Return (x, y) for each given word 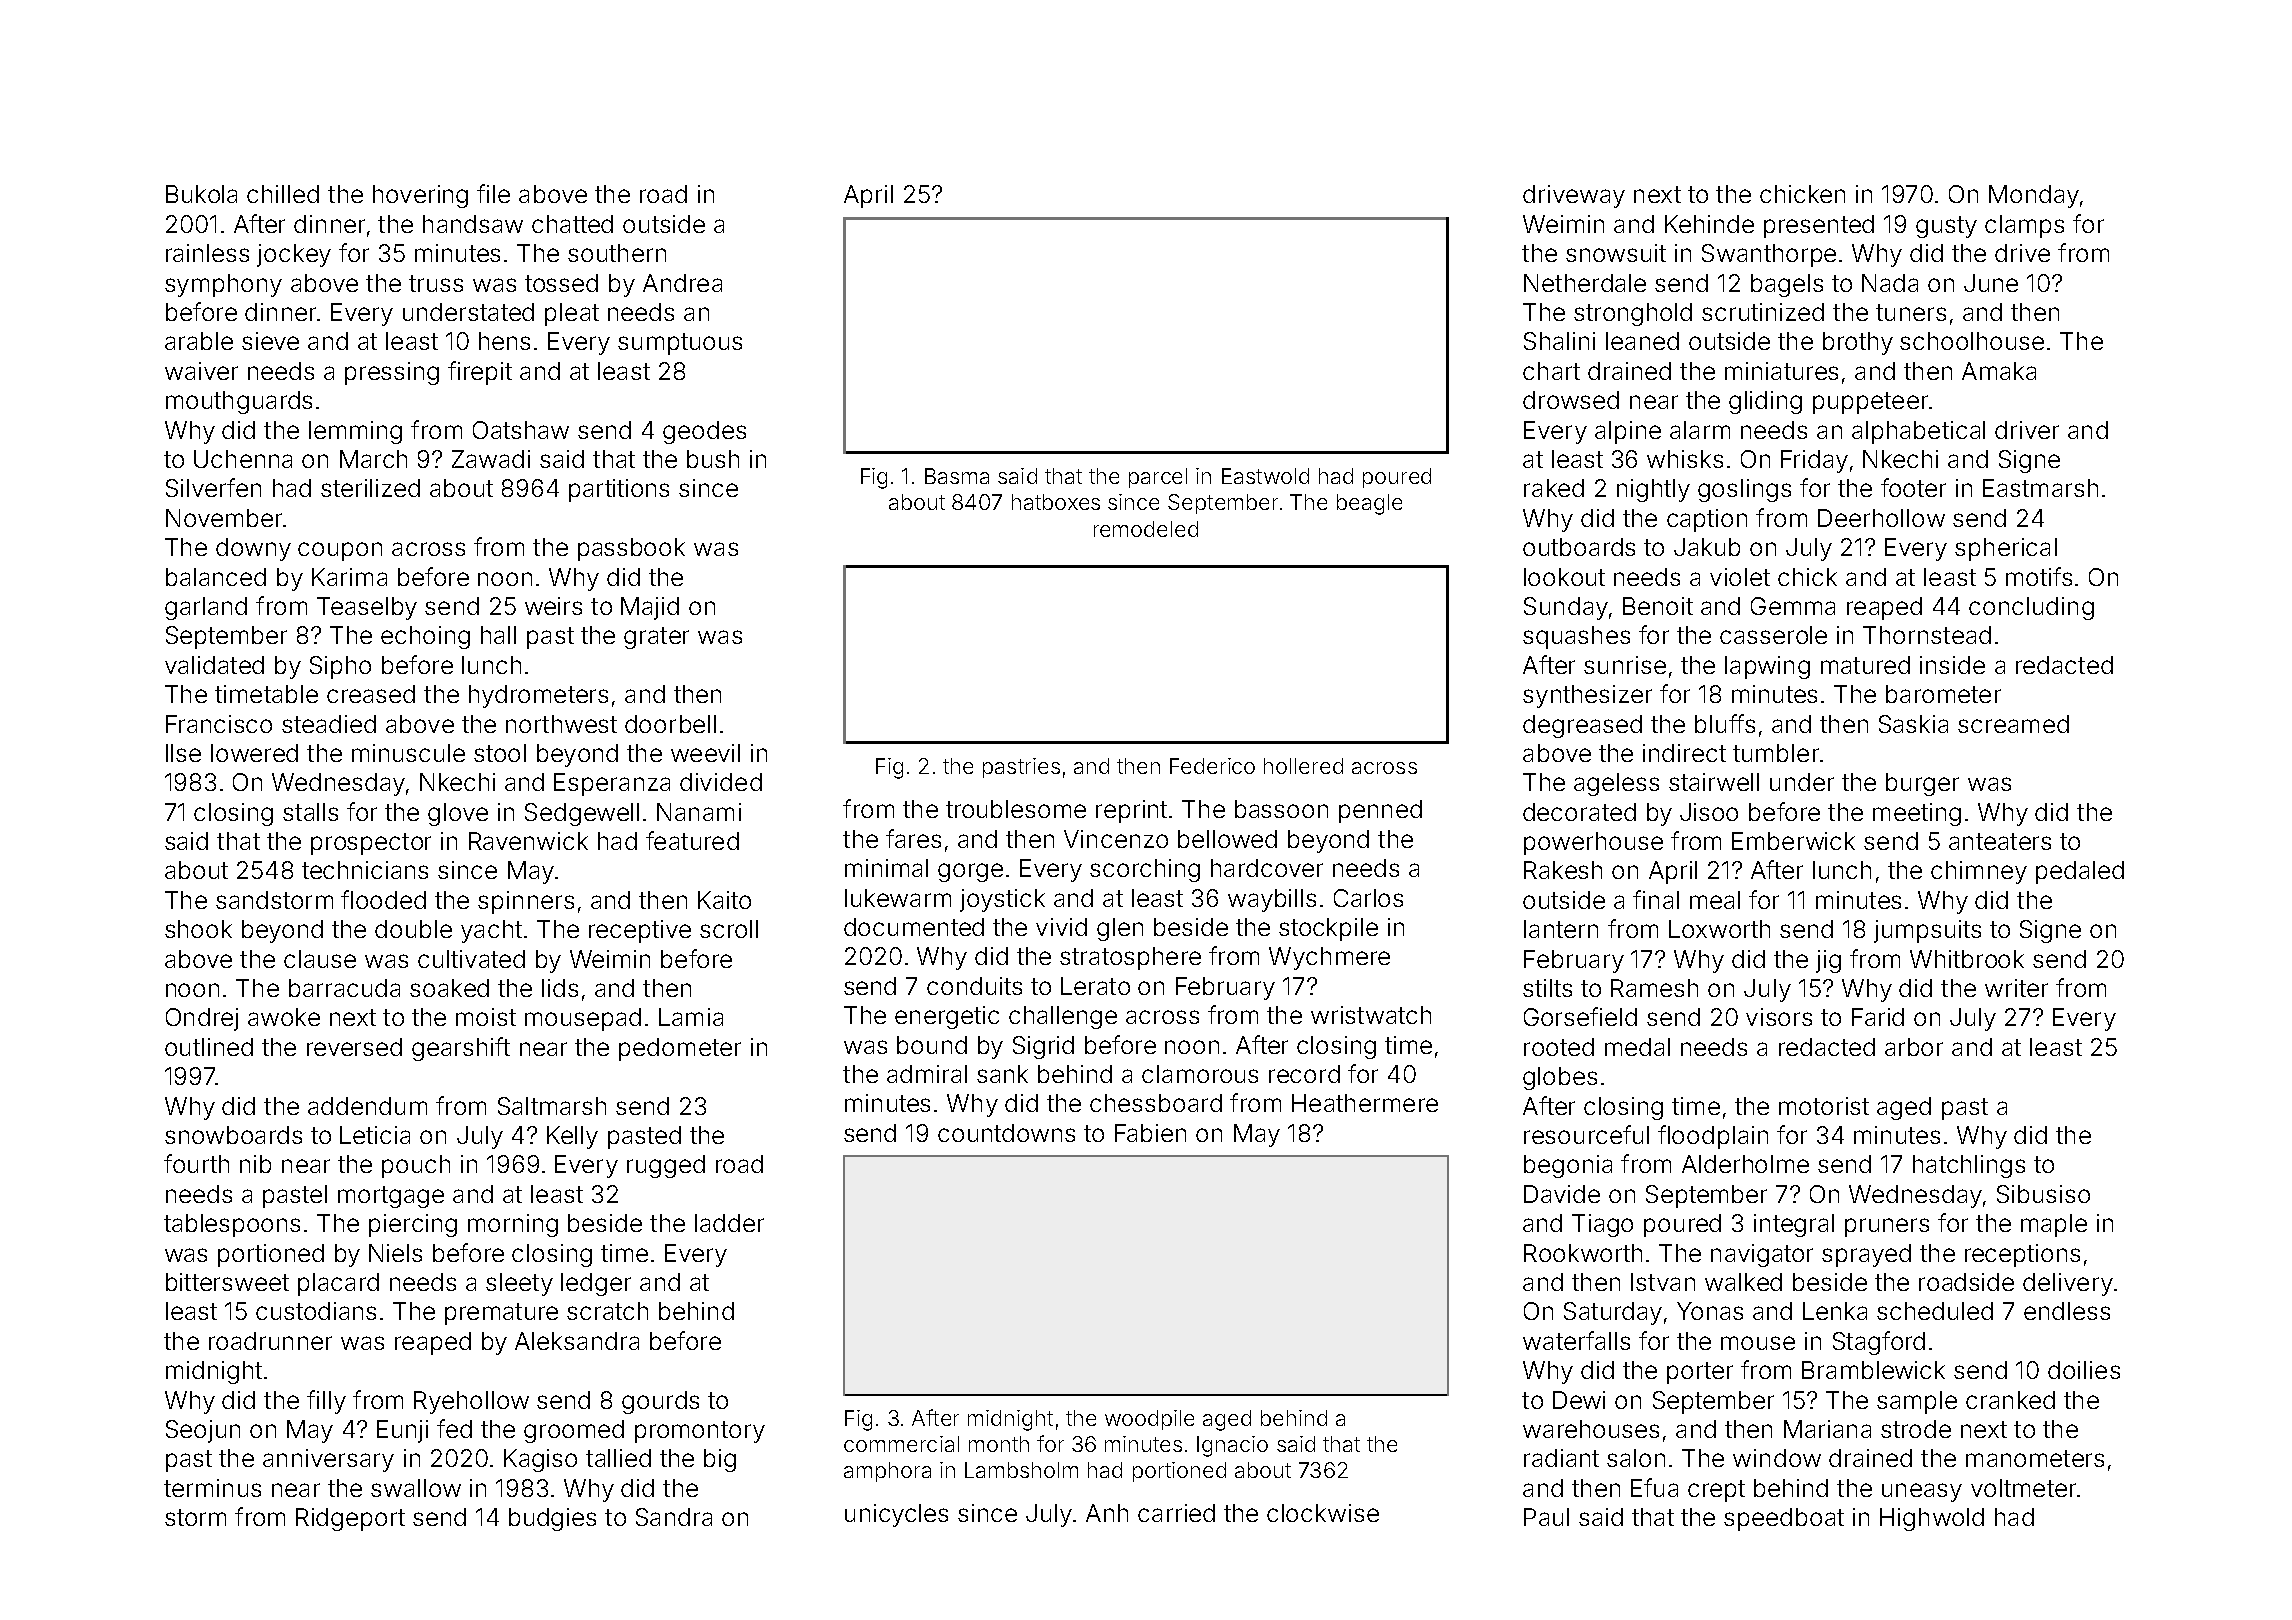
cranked (2010, 1400)
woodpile (1149, 1420)
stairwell (1714, 782)
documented (914, 927)
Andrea (682, 283)
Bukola (201, 194)
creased (371, 694)
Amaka (1999, 371)
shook (198, 929)
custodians (316, 1311)
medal (1637, 1047)
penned (1380, 811)
